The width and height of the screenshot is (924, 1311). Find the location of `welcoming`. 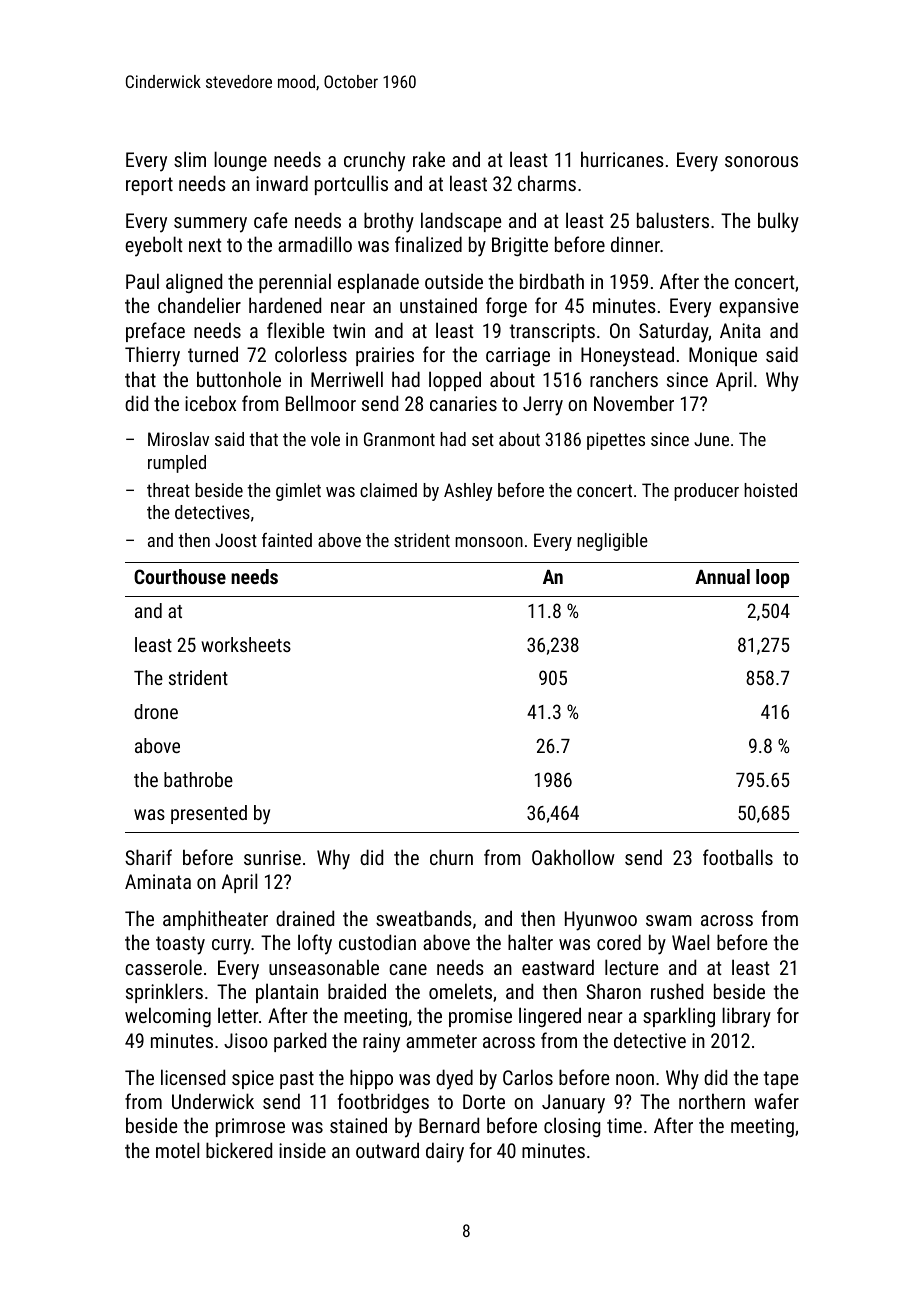

welcoming is located at coordinates (168, 1017).
